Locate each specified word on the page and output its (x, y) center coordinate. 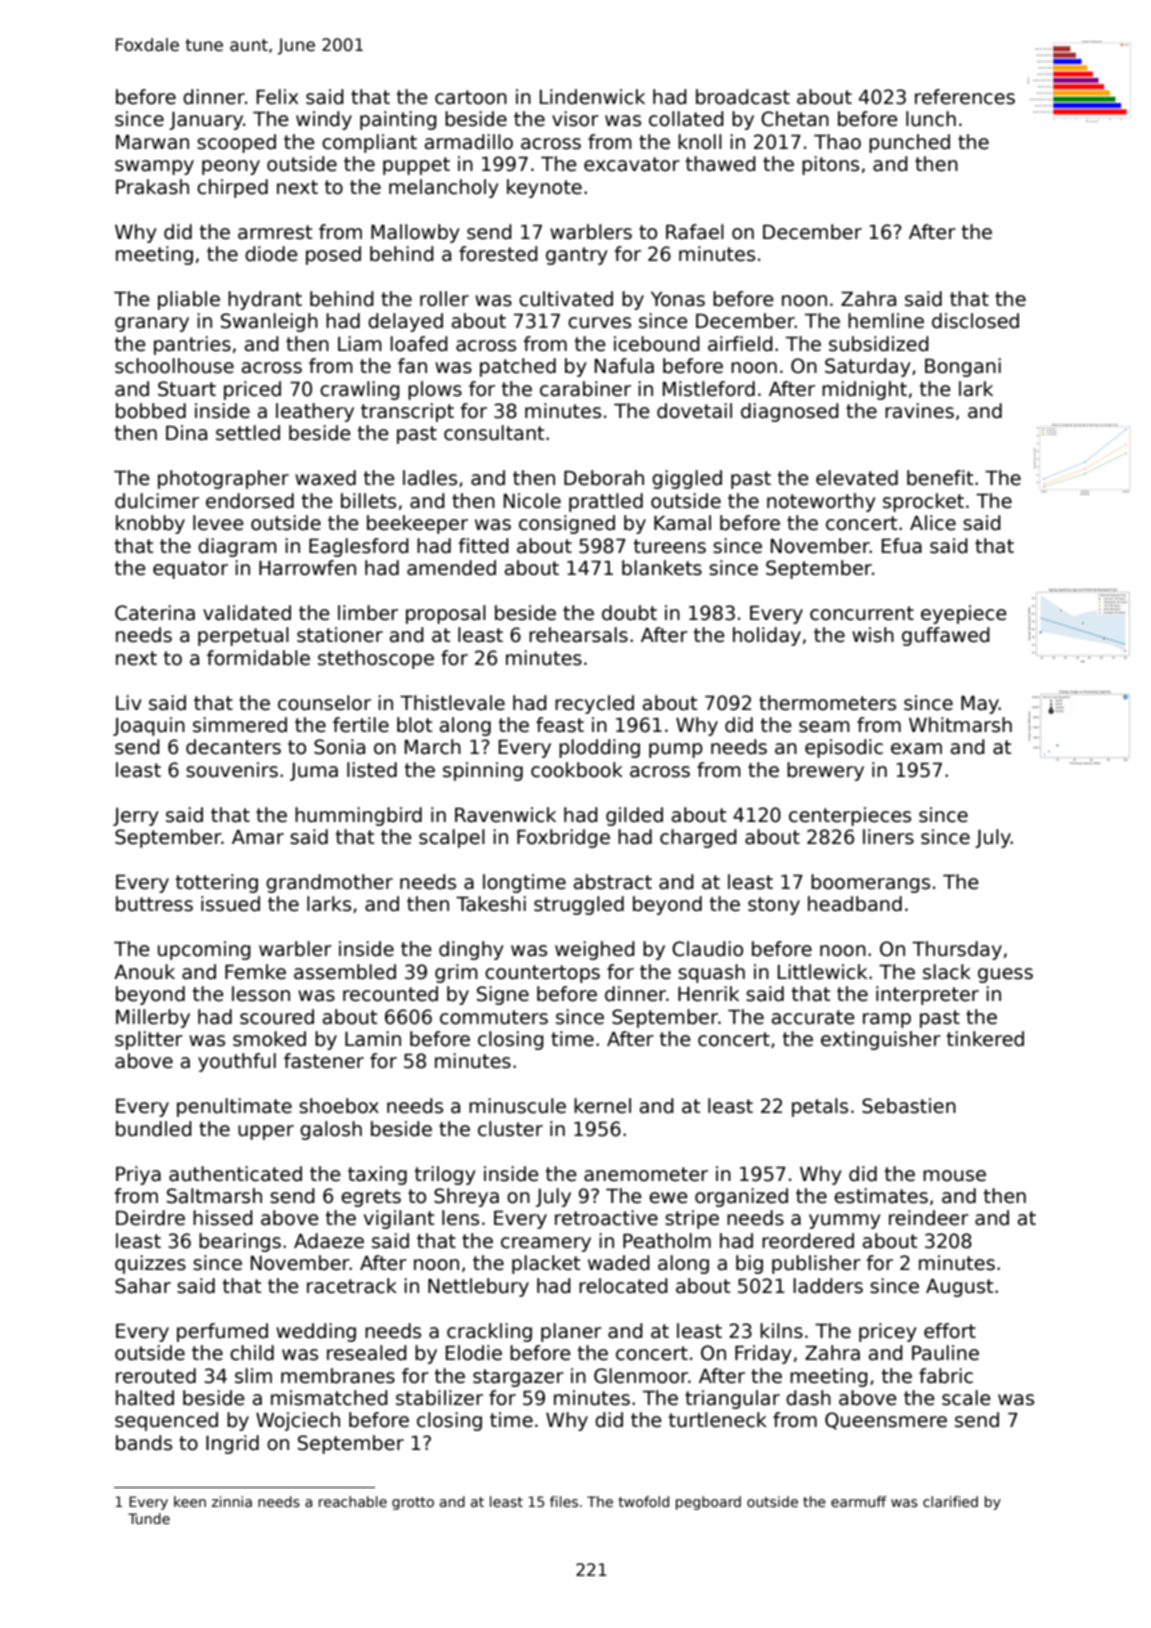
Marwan (152, 142)
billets (368, 501)
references (965, 97)
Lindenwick (592, 97)
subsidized (879, 344)
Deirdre (150, 1218)
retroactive (606, 1218)
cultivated (566, 299)
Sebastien (909, 1106)
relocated (623, 1286)
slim (253, 1376)
